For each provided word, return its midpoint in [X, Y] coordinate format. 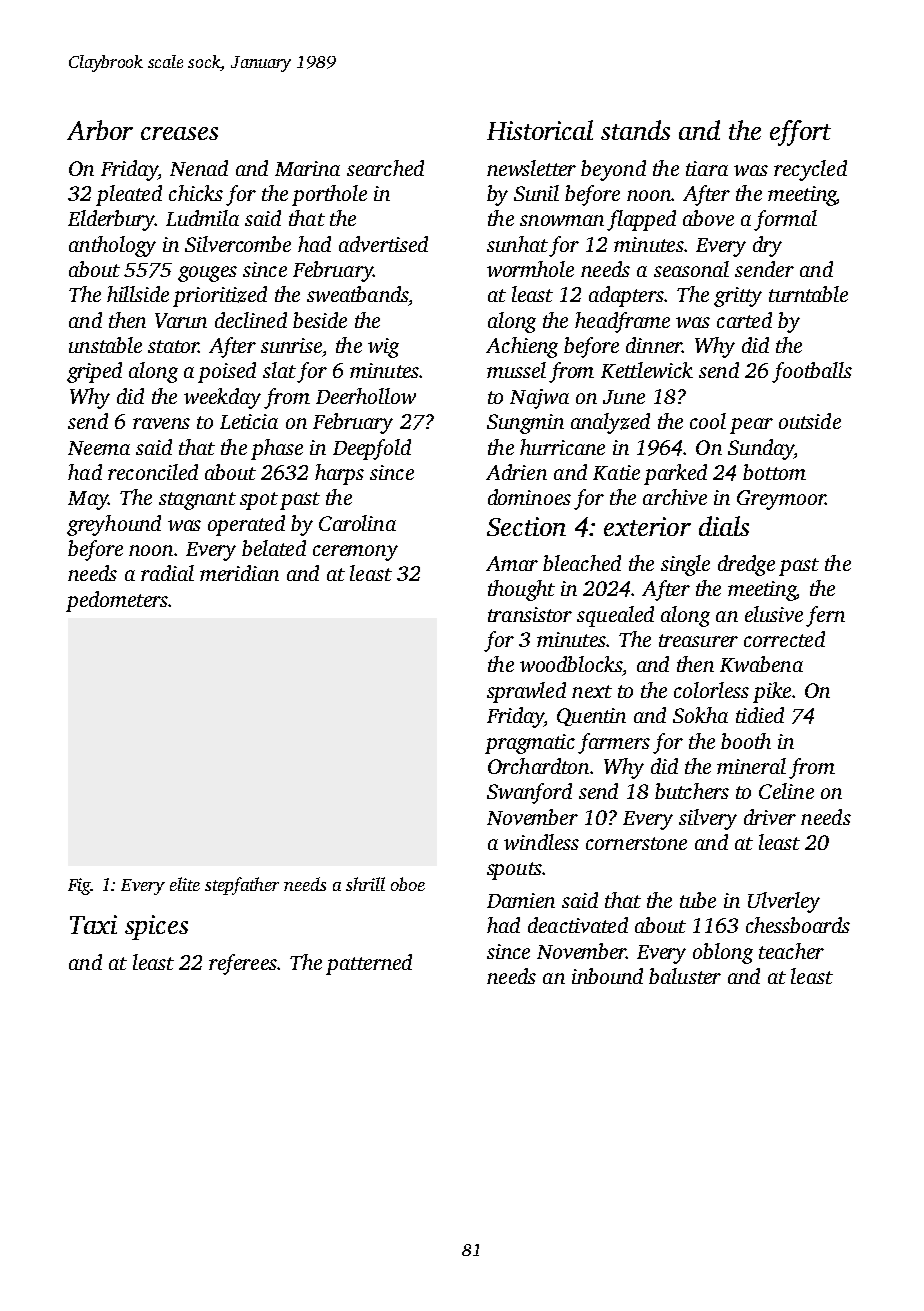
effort [800, 133]
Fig [79, 886]
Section [526, 526]
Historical [540, 130]
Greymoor [781, 500]
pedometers [117, 601]
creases [179, 133]
